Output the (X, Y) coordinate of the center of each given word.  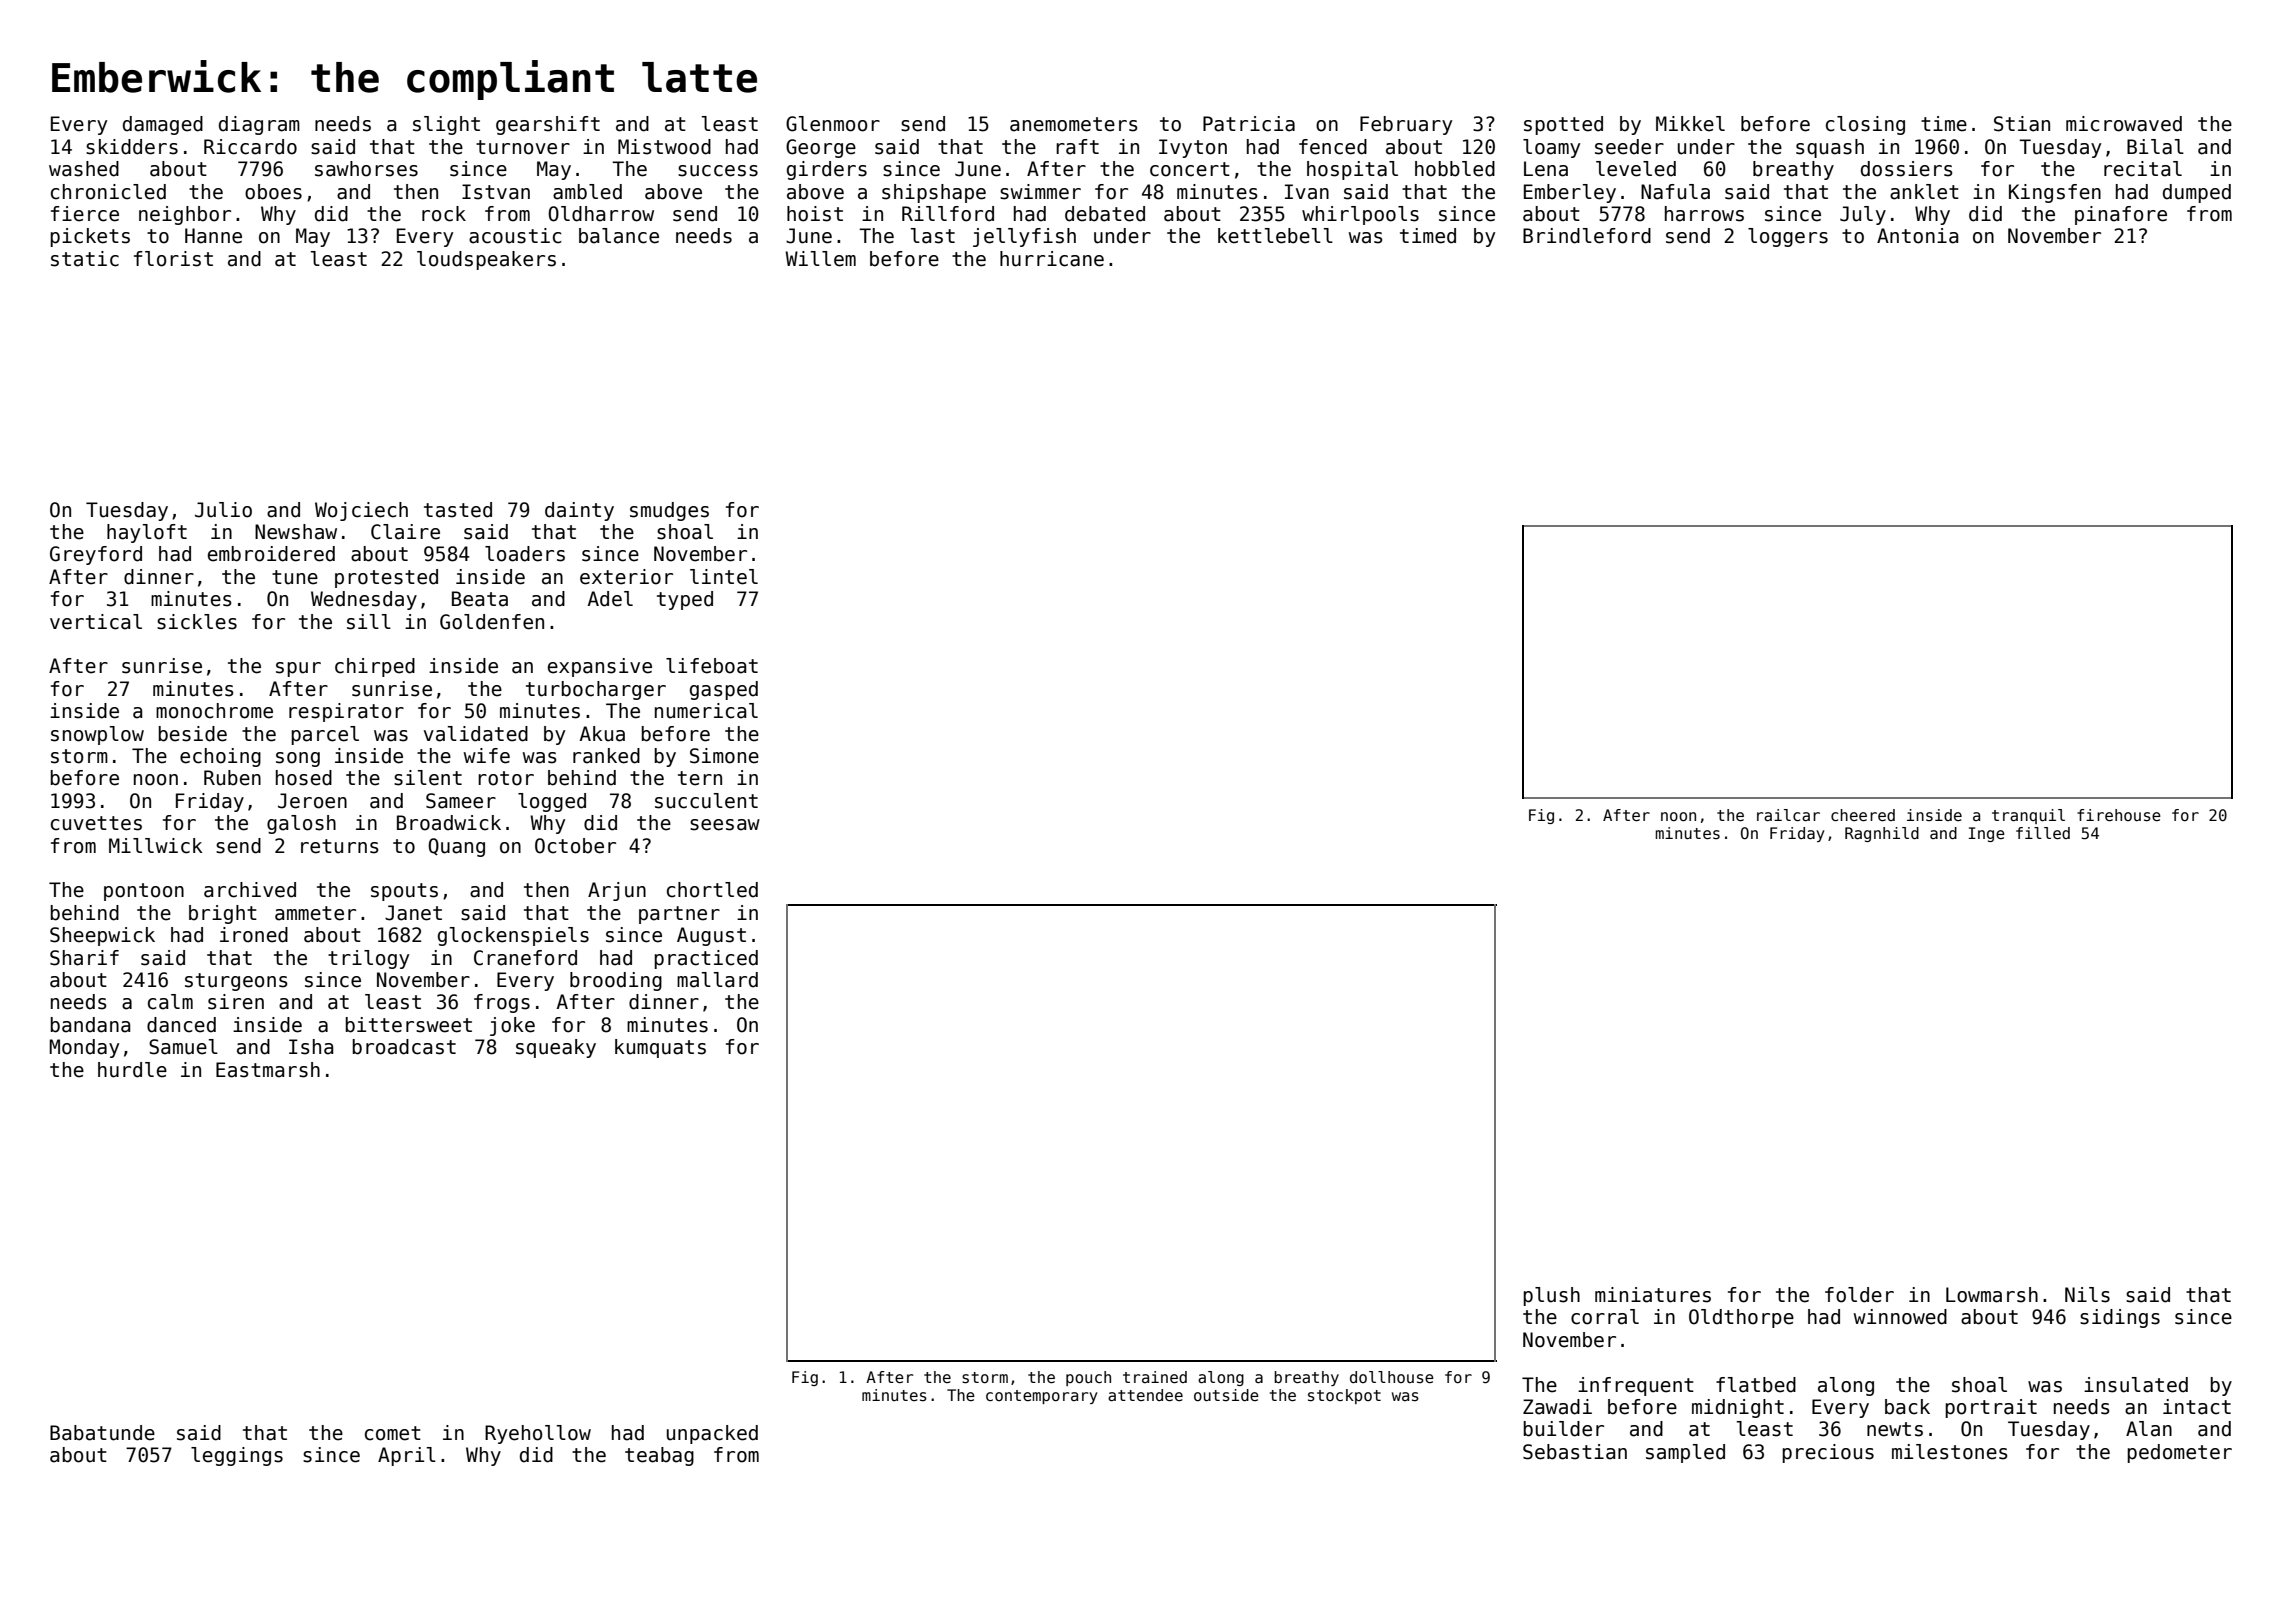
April (407, 1456)
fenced (1333, 147)
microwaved (2124, 124)
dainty (579, 511)
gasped (724, 690)
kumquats (660, 1048)
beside (193, 734)
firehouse (2119, 815)
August (711, 936)
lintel (724, 577)
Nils (2087, 1295)
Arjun (617, 891)
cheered (1863, 815)
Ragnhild (1882, 834)
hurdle (132, 1070)
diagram (259, 125)
